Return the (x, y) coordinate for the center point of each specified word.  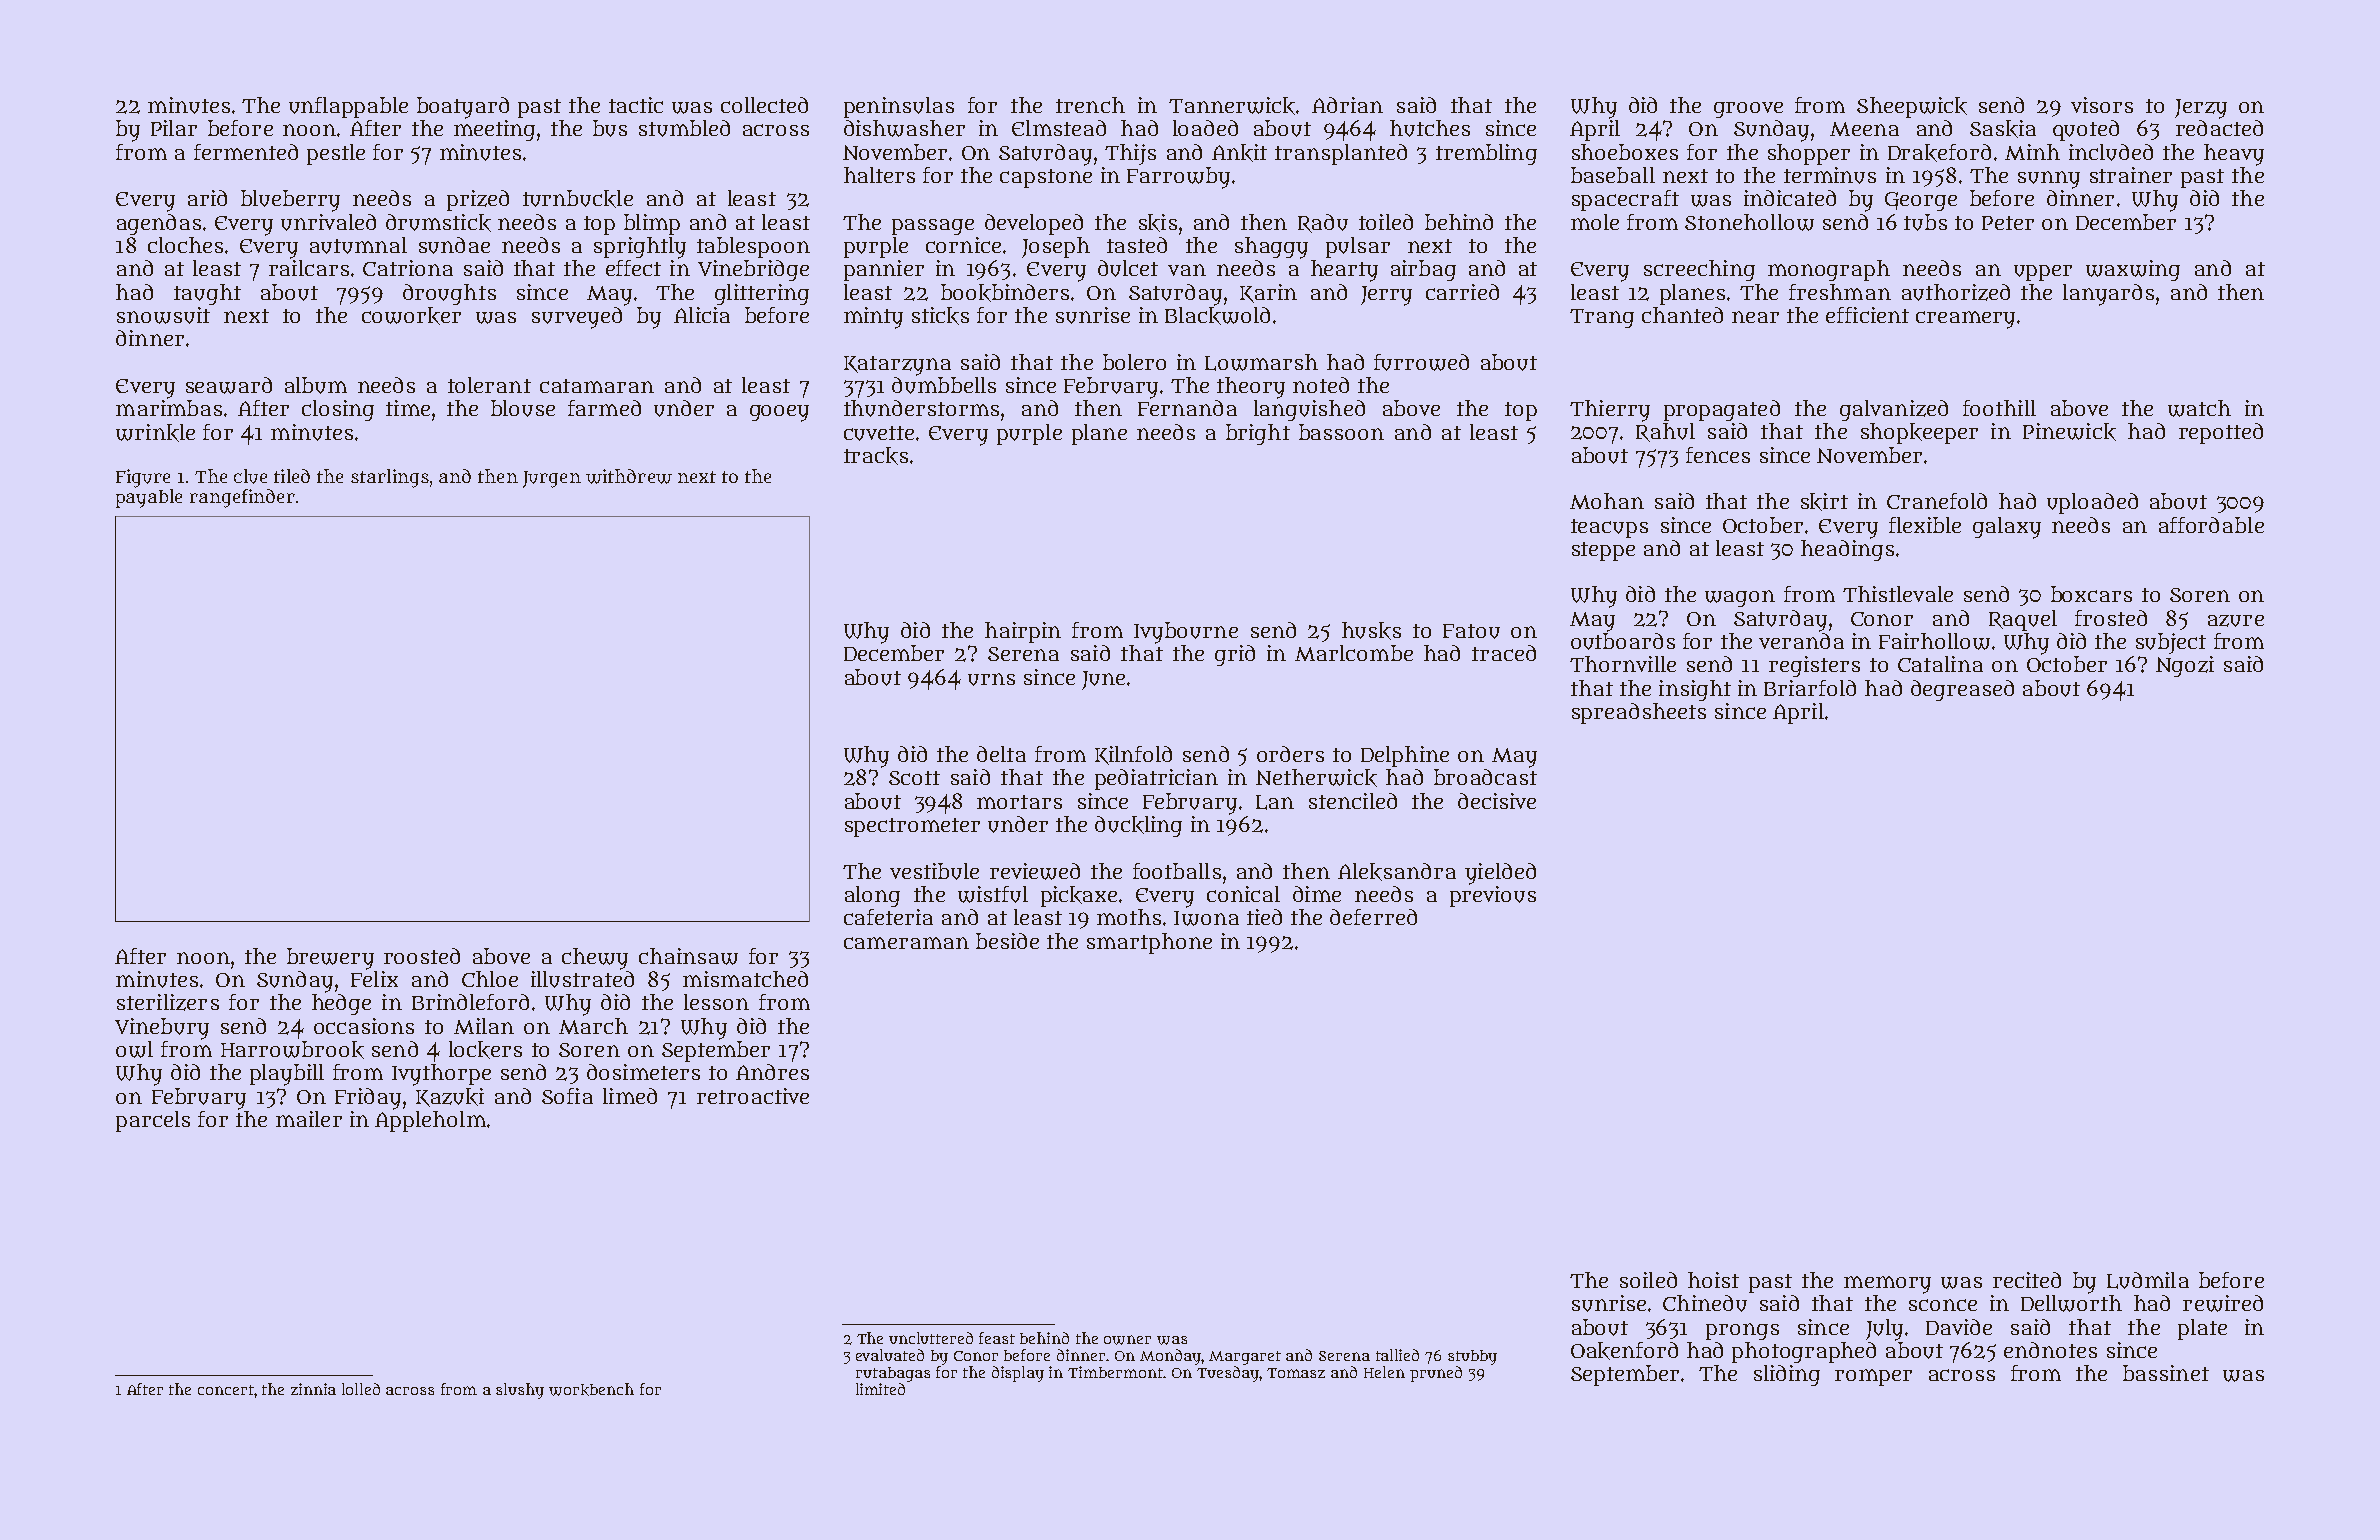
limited (880, 1389)
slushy (520, 1391)
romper (1873, 1377)
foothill (1999, 408)
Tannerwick (1232, 106)
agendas (159, 224)
